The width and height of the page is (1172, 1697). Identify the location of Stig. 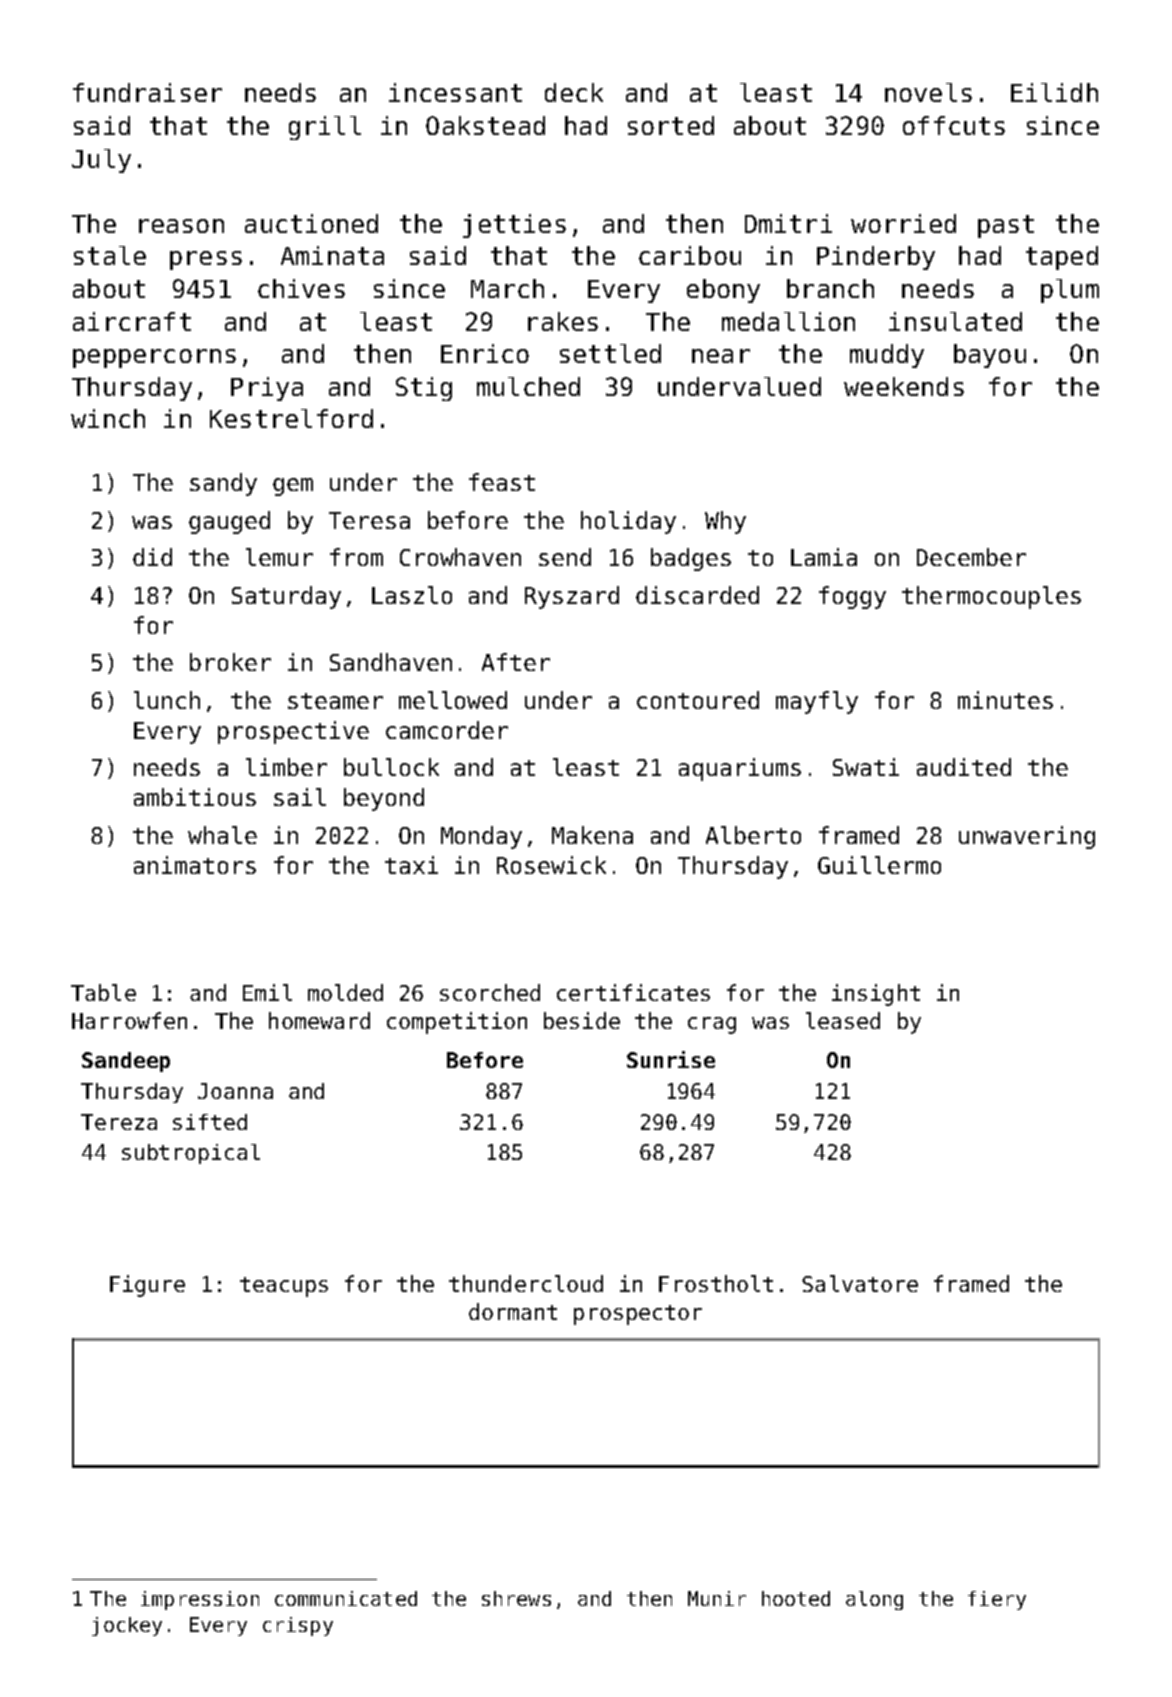
(424, 389).
